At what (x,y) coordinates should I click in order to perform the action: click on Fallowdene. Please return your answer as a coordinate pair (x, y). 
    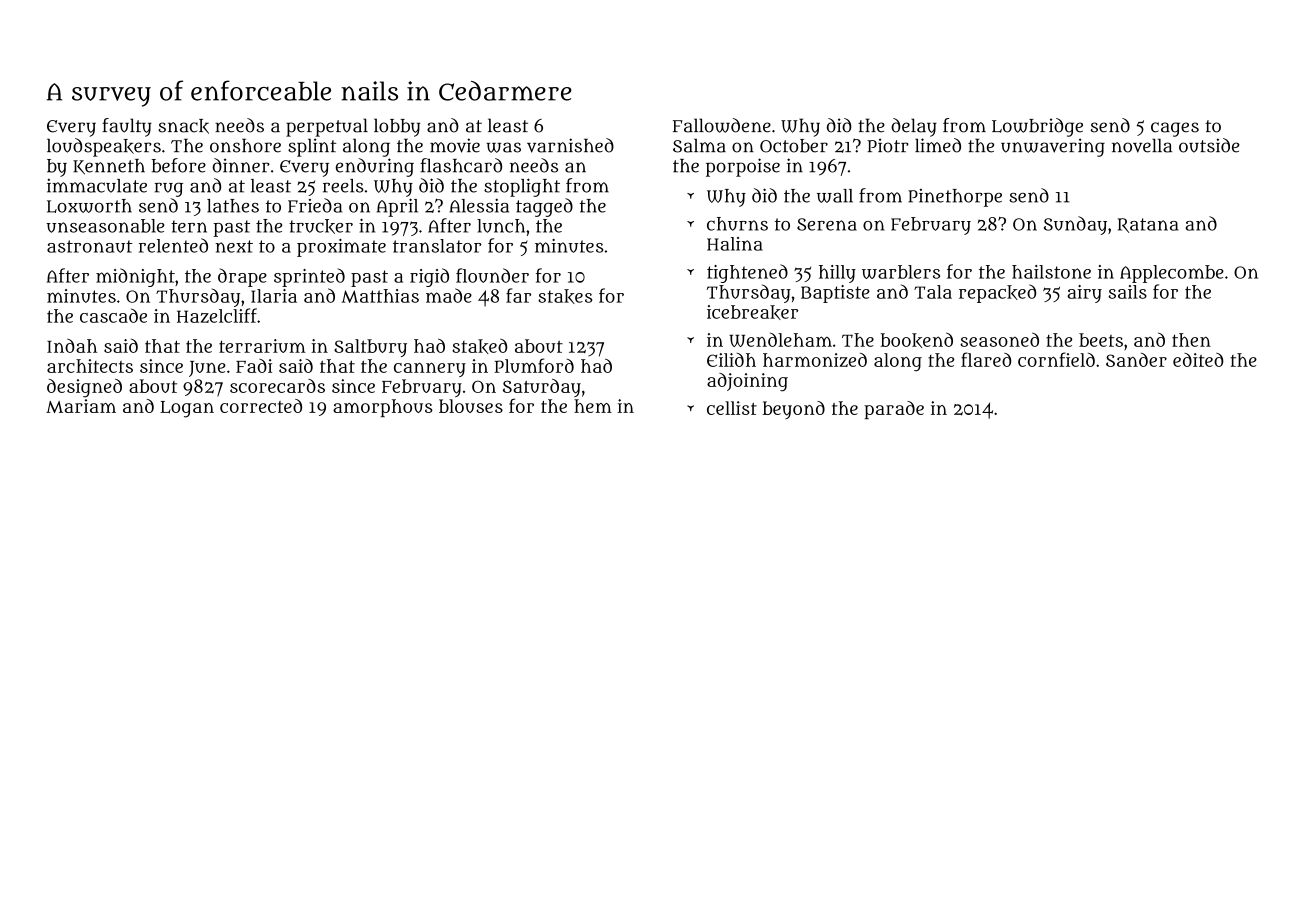
    Looking at the image, I should click on (722, 125).
